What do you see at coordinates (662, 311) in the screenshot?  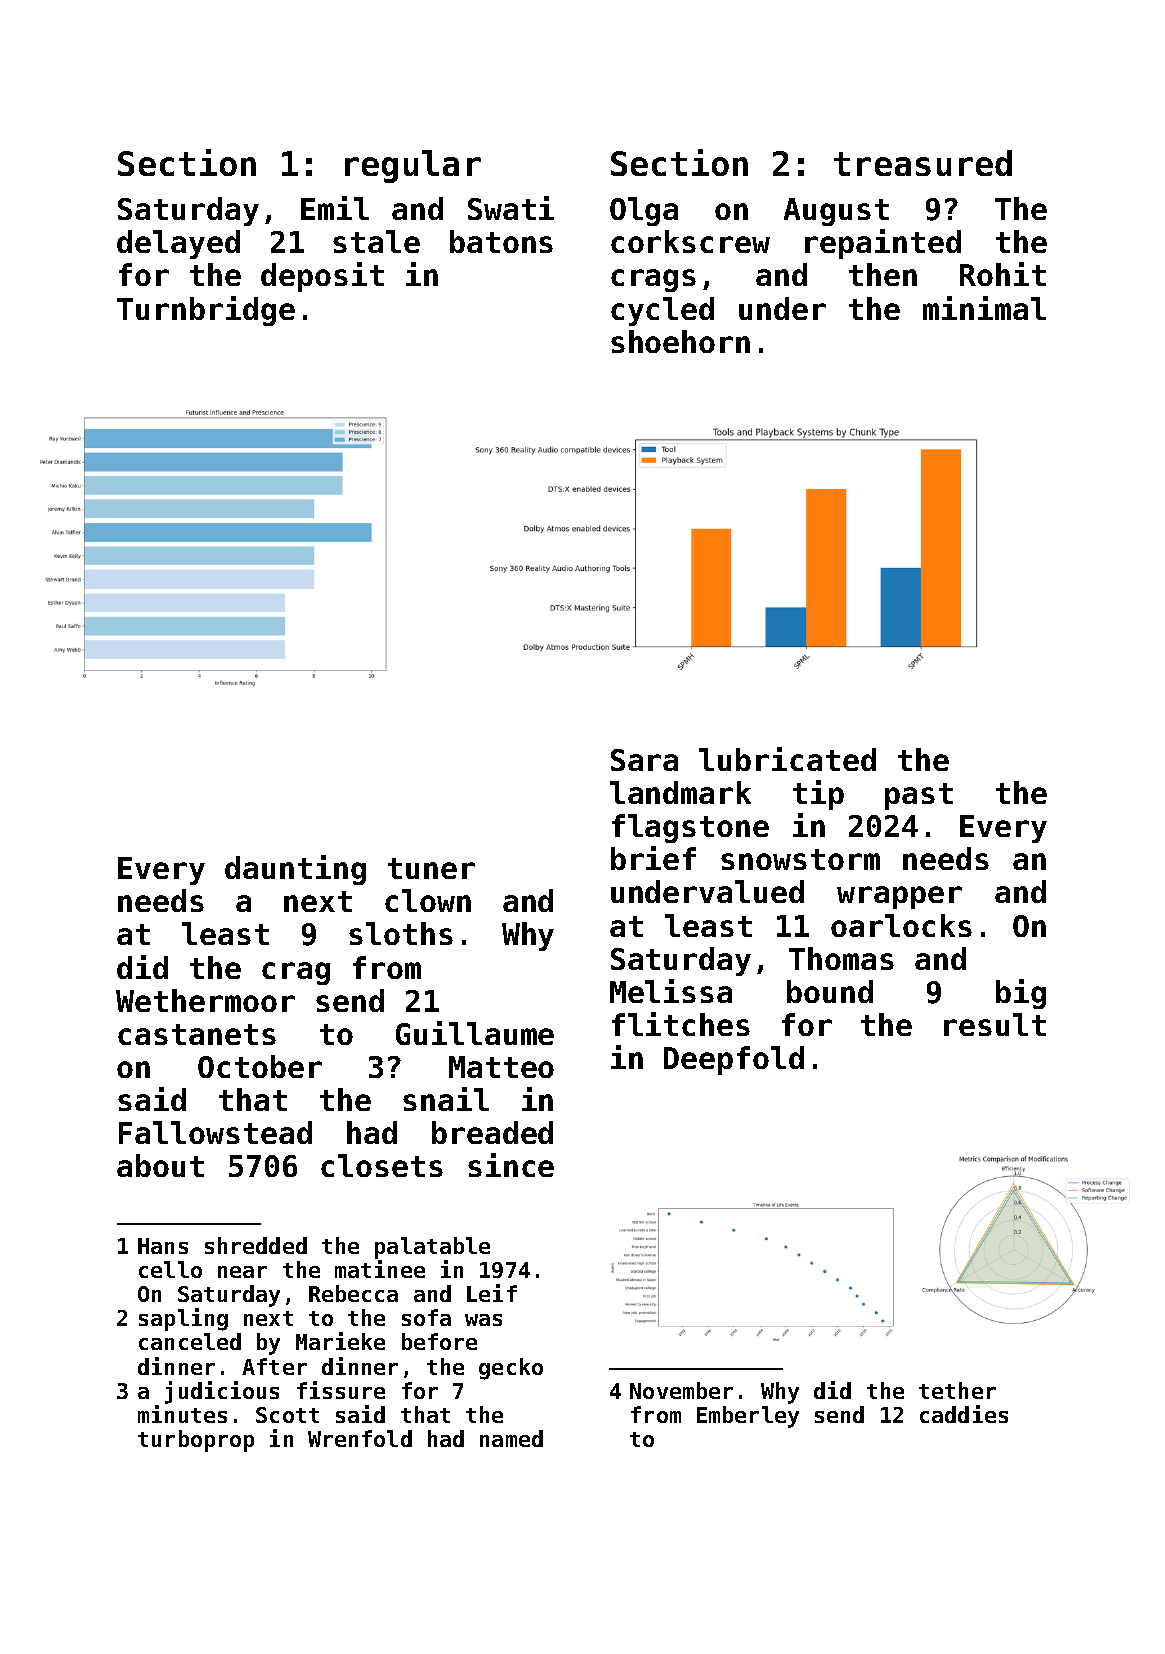 I see `cycled` at bounding box center [662, 311].
